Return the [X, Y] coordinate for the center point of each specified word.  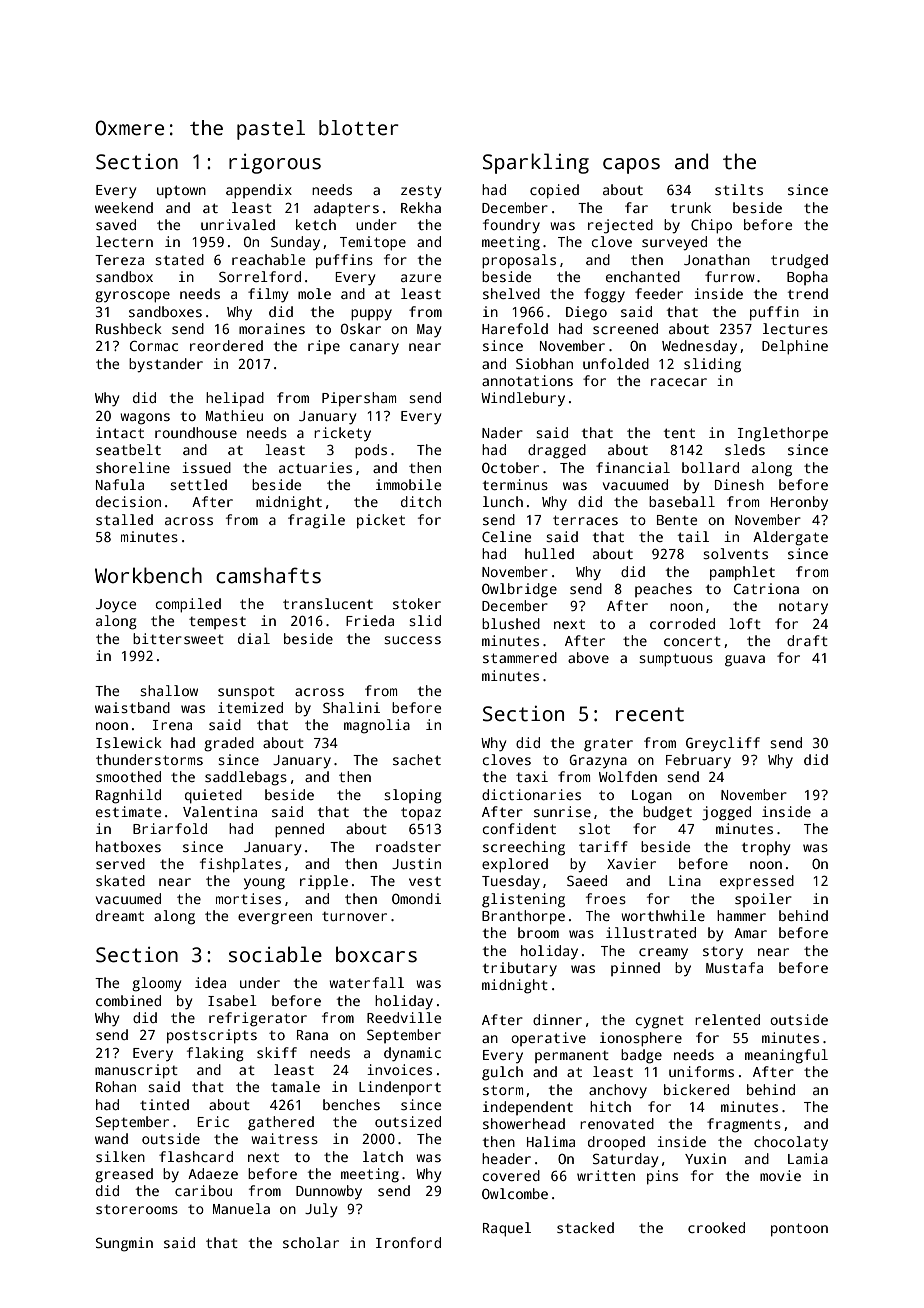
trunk [691, 207]
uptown [181, 191]
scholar [311, 1242]
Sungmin [124, 1244]
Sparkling [536, 163]
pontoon [799, 1230]
